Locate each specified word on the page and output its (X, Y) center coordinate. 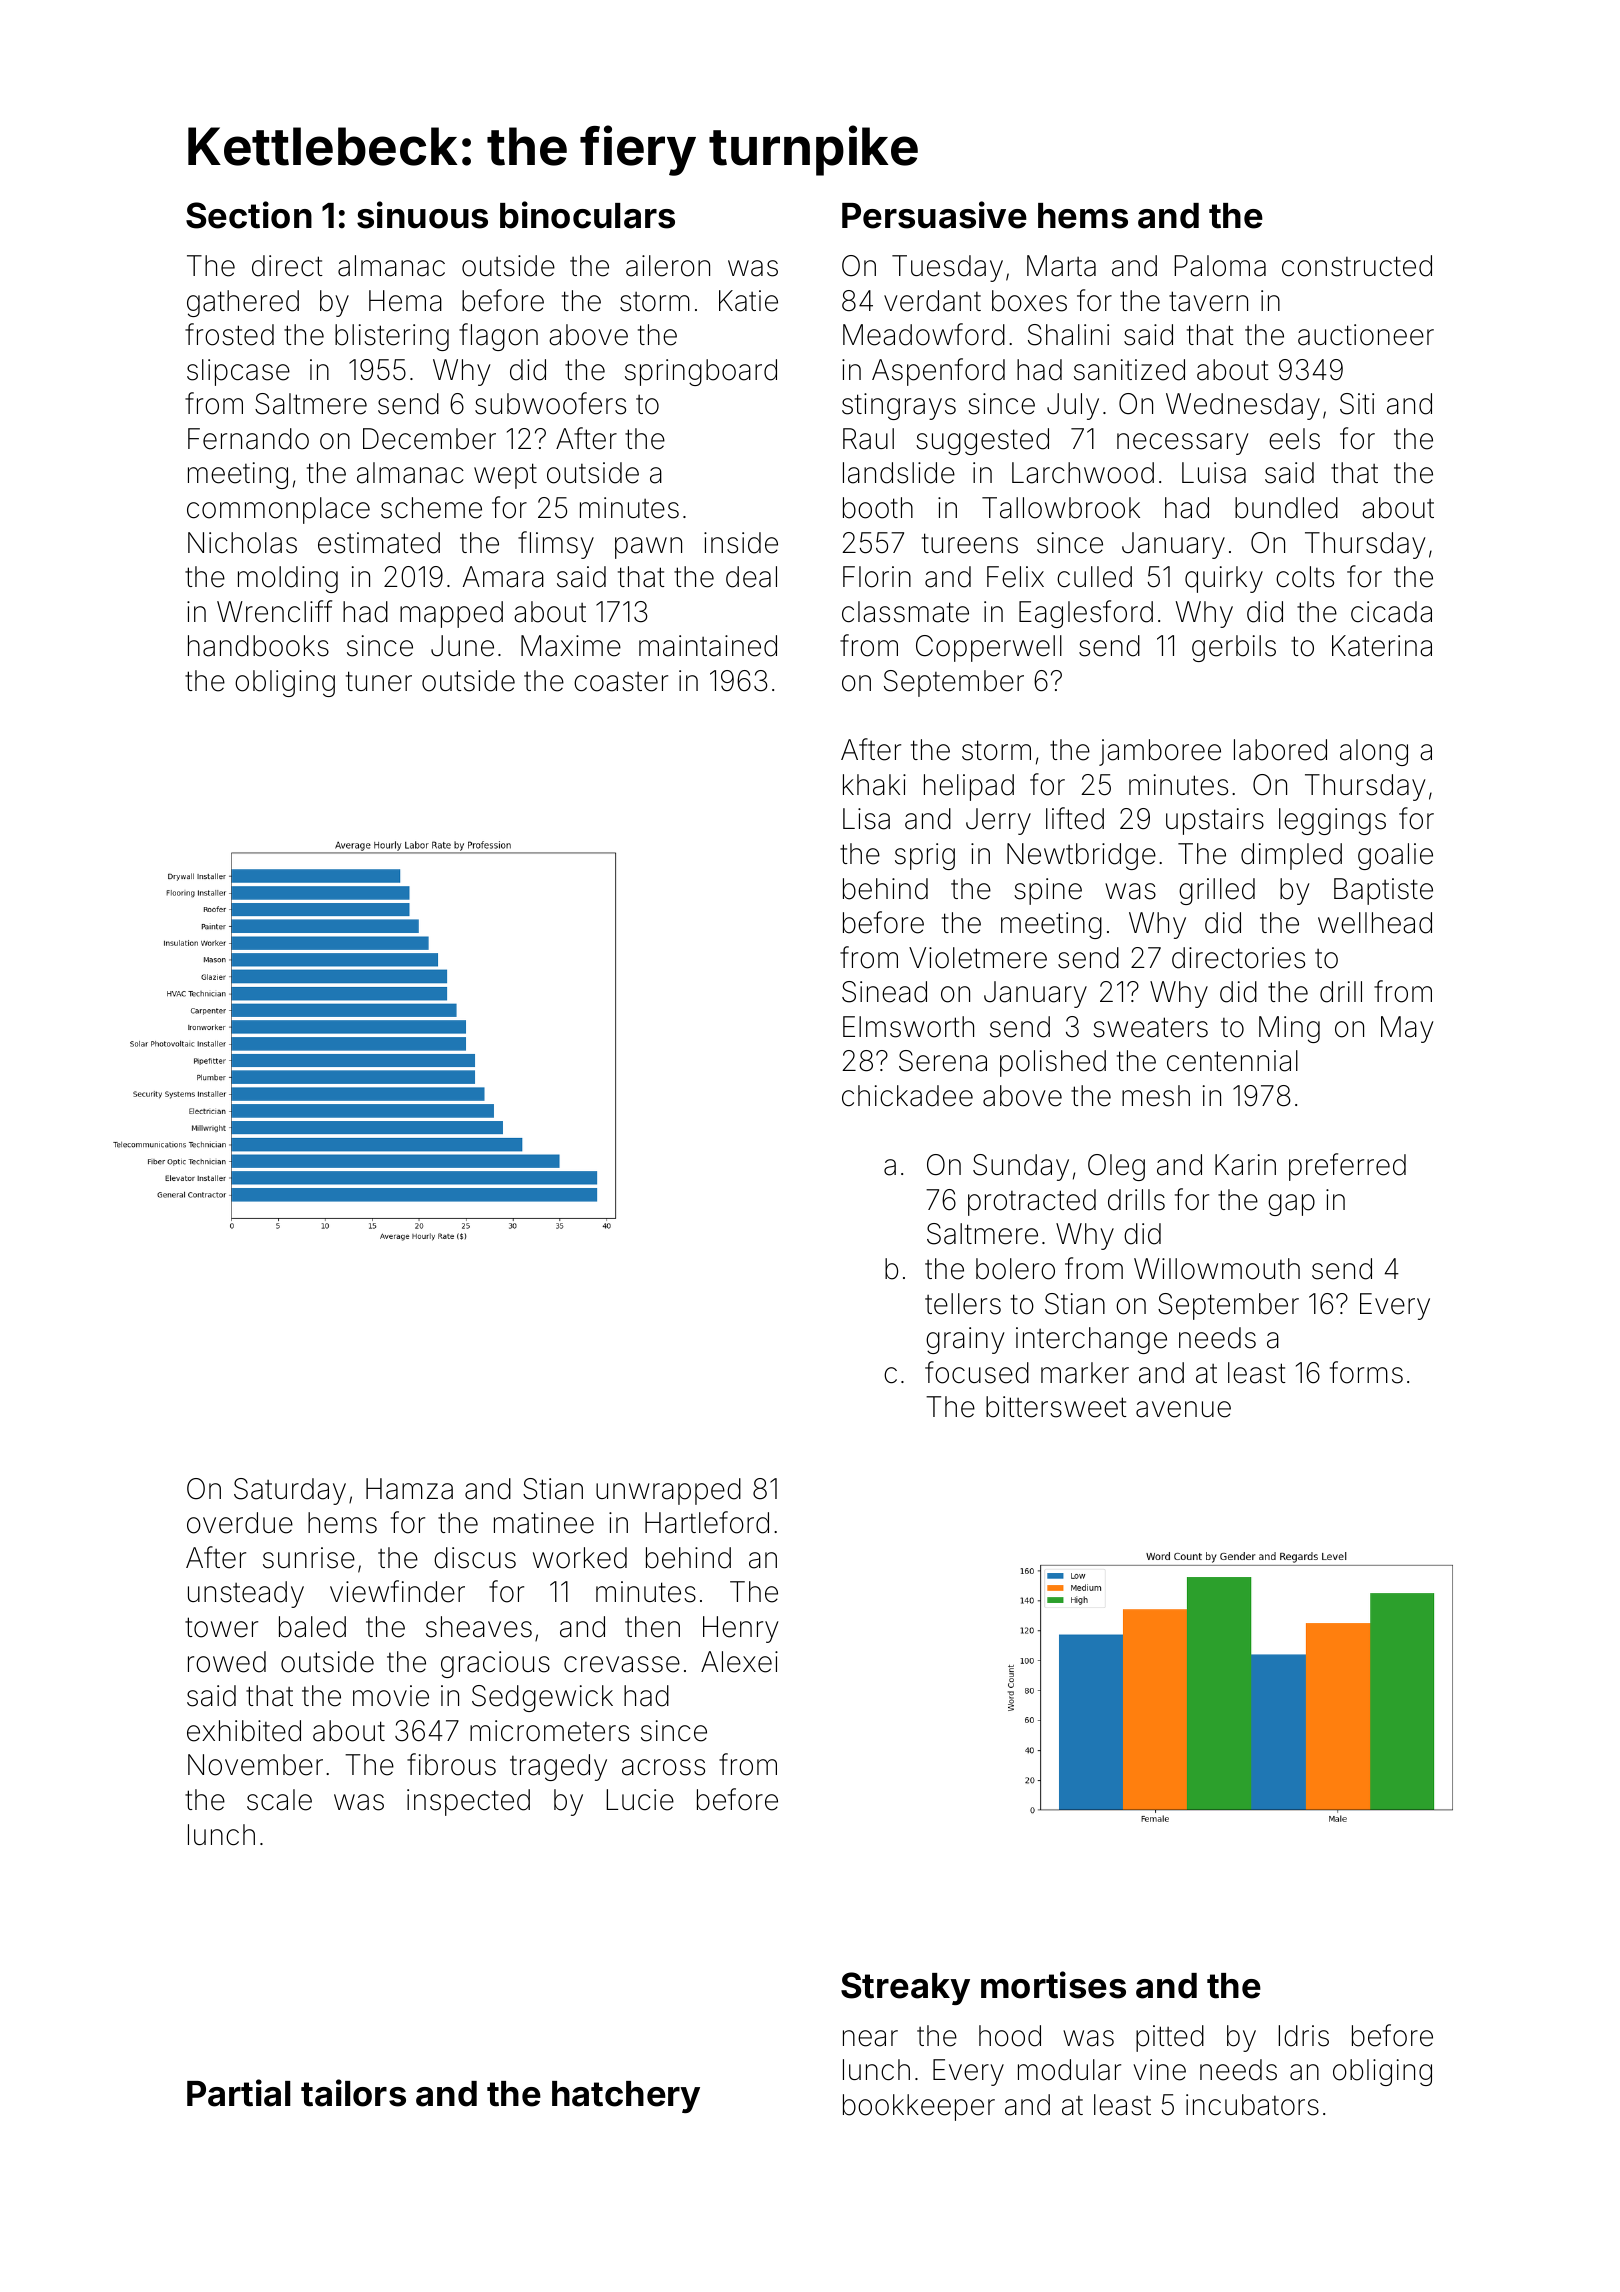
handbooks (258, 646)
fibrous (451, 1764)
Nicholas (242, 543)
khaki (874, 785)
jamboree (1160, 752)
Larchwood (1083, 473)
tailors (353, 2093)
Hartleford (707, 1522)
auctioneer (1366, 335)
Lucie (640, 1800)
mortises (1053, 1985)
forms (1366, 1372)
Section (249, 215)
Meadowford (924, 334)
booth (878, 508)
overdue (240, 1523)
